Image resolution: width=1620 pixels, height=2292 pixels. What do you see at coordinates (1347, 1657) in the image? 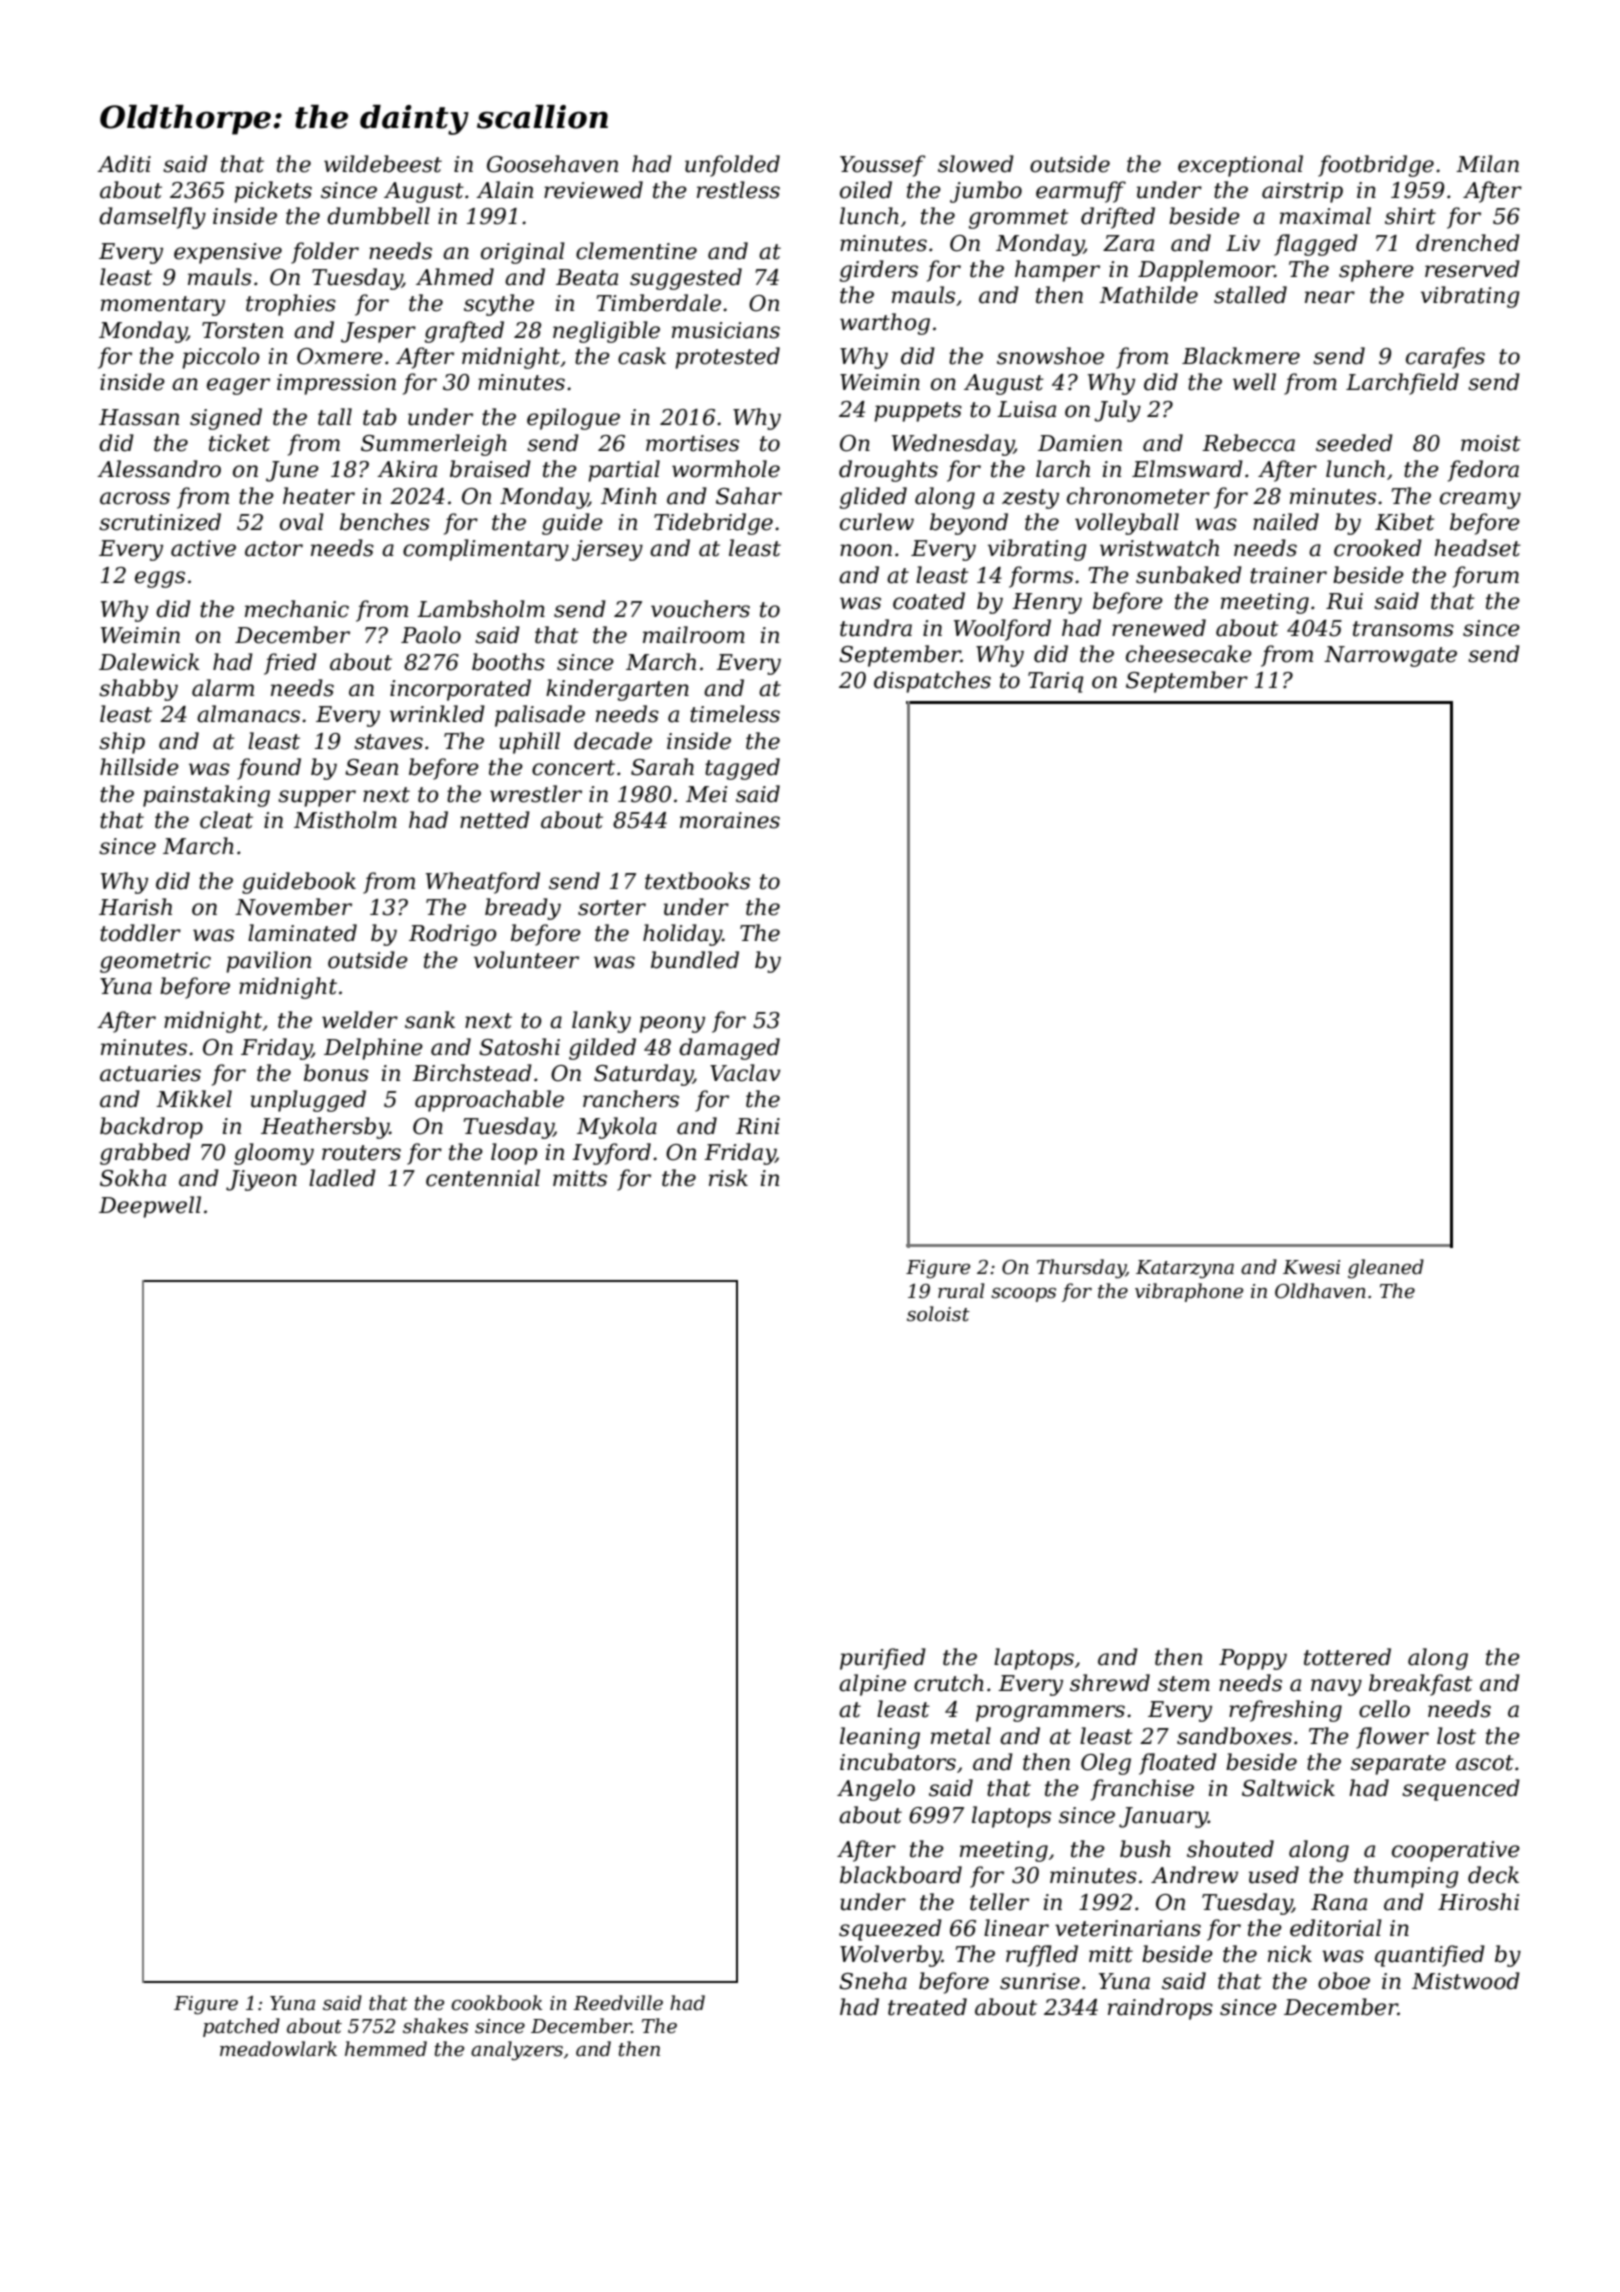
I see `tottered` at bounding box center [1347, 1657].
